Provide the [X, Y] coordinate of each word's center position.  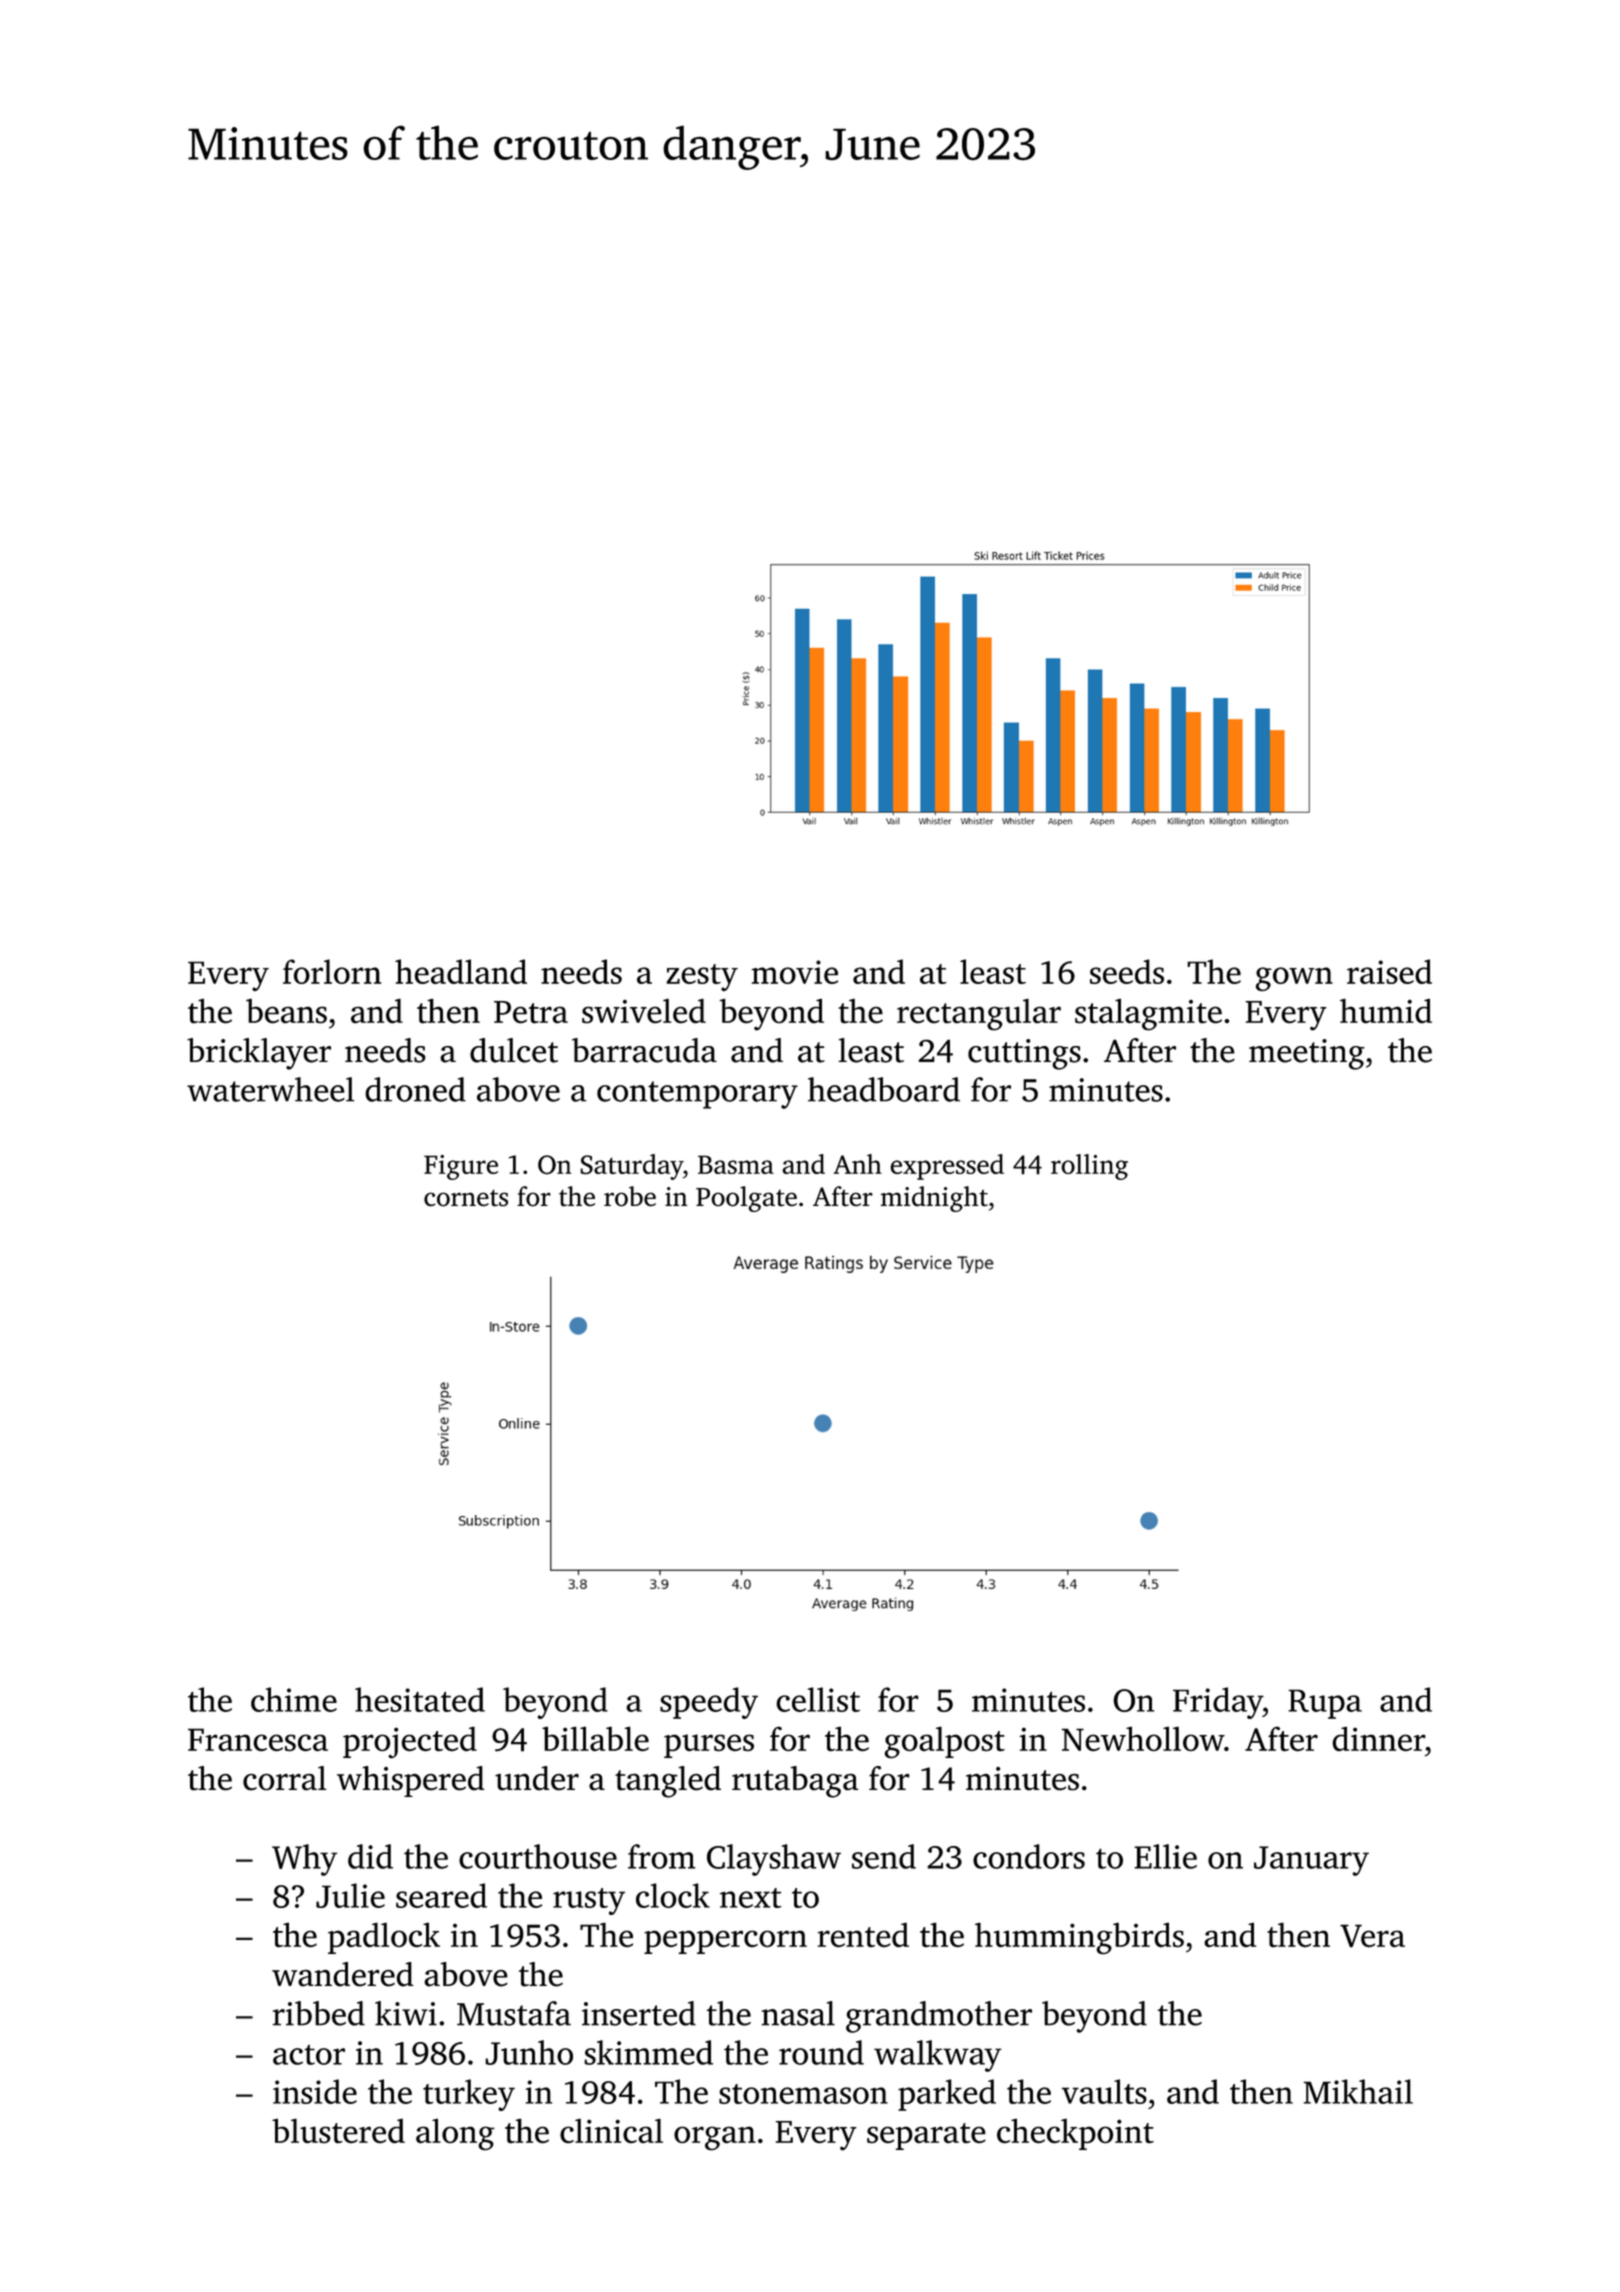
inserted [639, 2013]
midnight [934, 1199]
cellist [818, 1699]
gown [1294, 979]
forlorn [332, 971]
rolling [1089, 1167]
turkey [469, 2095]
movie [794, 972]
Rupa [1325, 1704]
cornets [466, 1198]
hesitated [420, 1699]
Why [305, 1860]
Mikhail [1358, 2091]
